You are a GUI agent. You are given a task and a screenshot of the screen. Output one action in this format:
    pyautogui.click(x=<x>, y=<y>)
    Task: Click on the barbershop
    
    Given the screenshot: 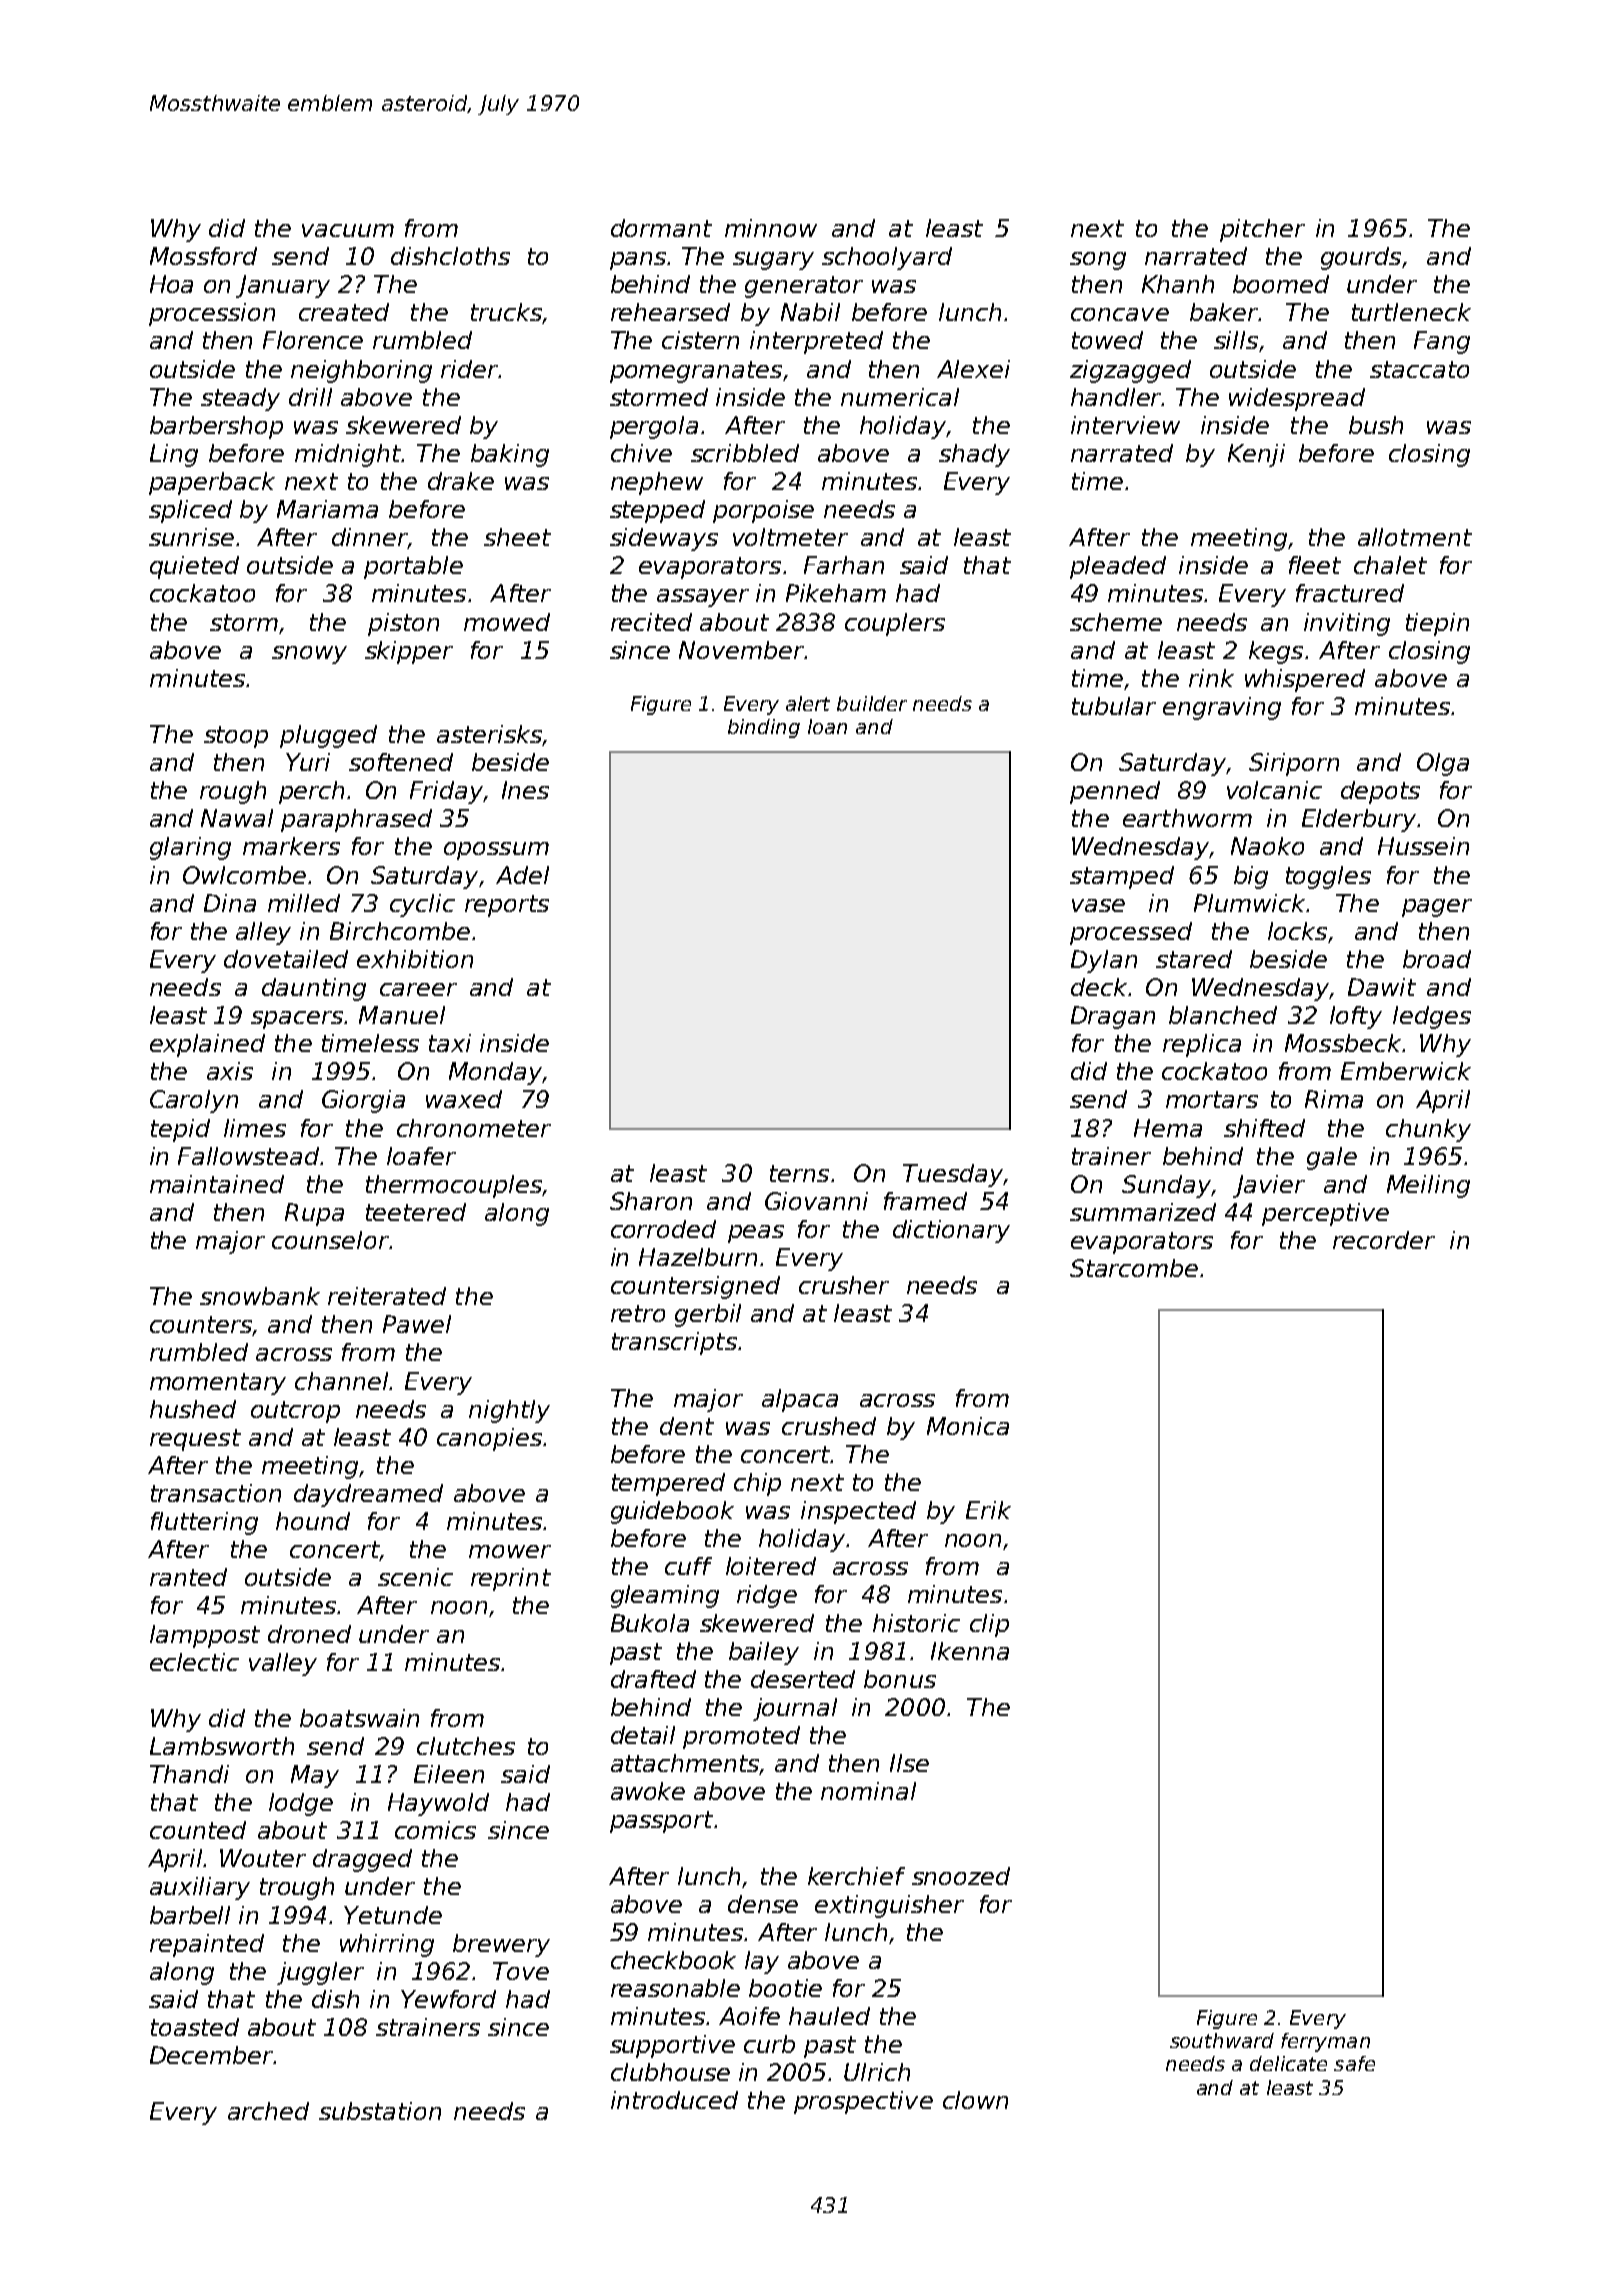 What is the action you would take?
    pyautogui.click(x=216, y=427)
